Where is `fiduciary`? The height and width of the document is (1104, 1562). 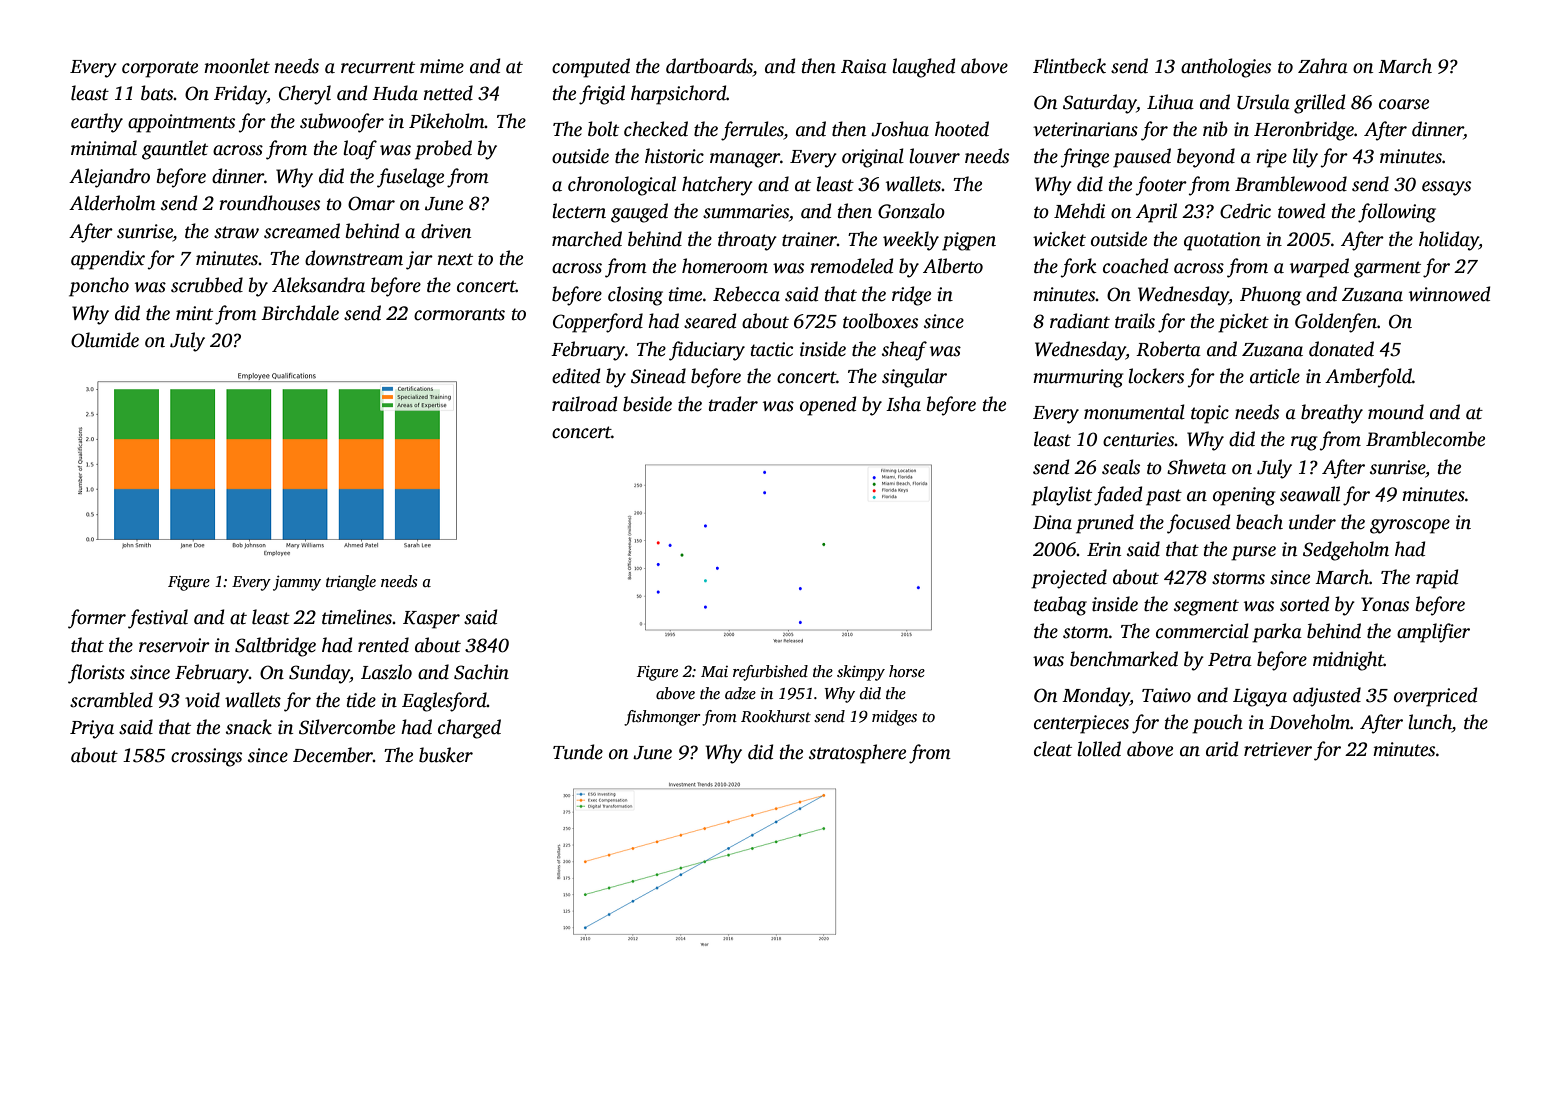
fiduciary is located at coordinates (707, 351).
